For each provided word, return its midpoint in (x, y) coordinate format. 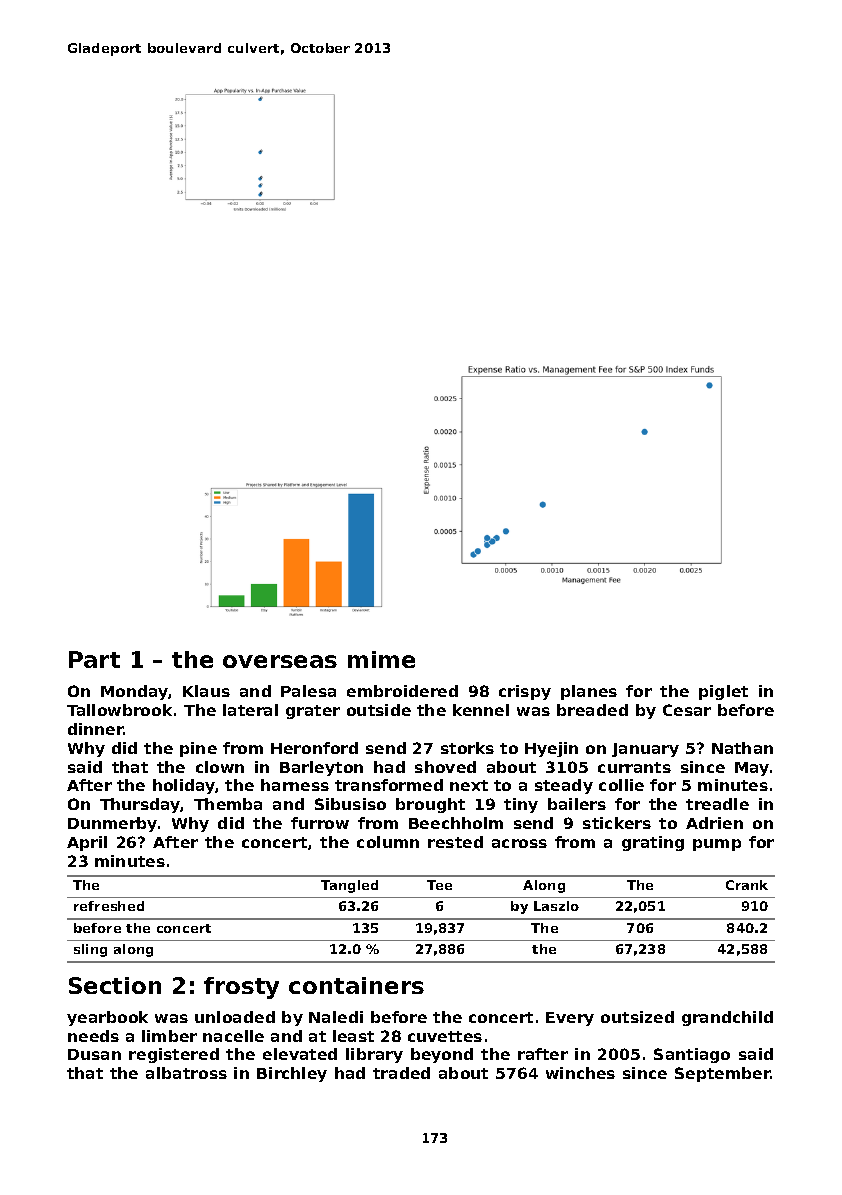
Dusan (94, 1054)
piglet (723, 692)
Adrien (714, 823)
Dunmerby (112, 824)
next (469, 785)
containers (356, 985)
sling (90, 950)
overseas (280, 661)
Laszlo (556, 906)
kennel (481, 710)
